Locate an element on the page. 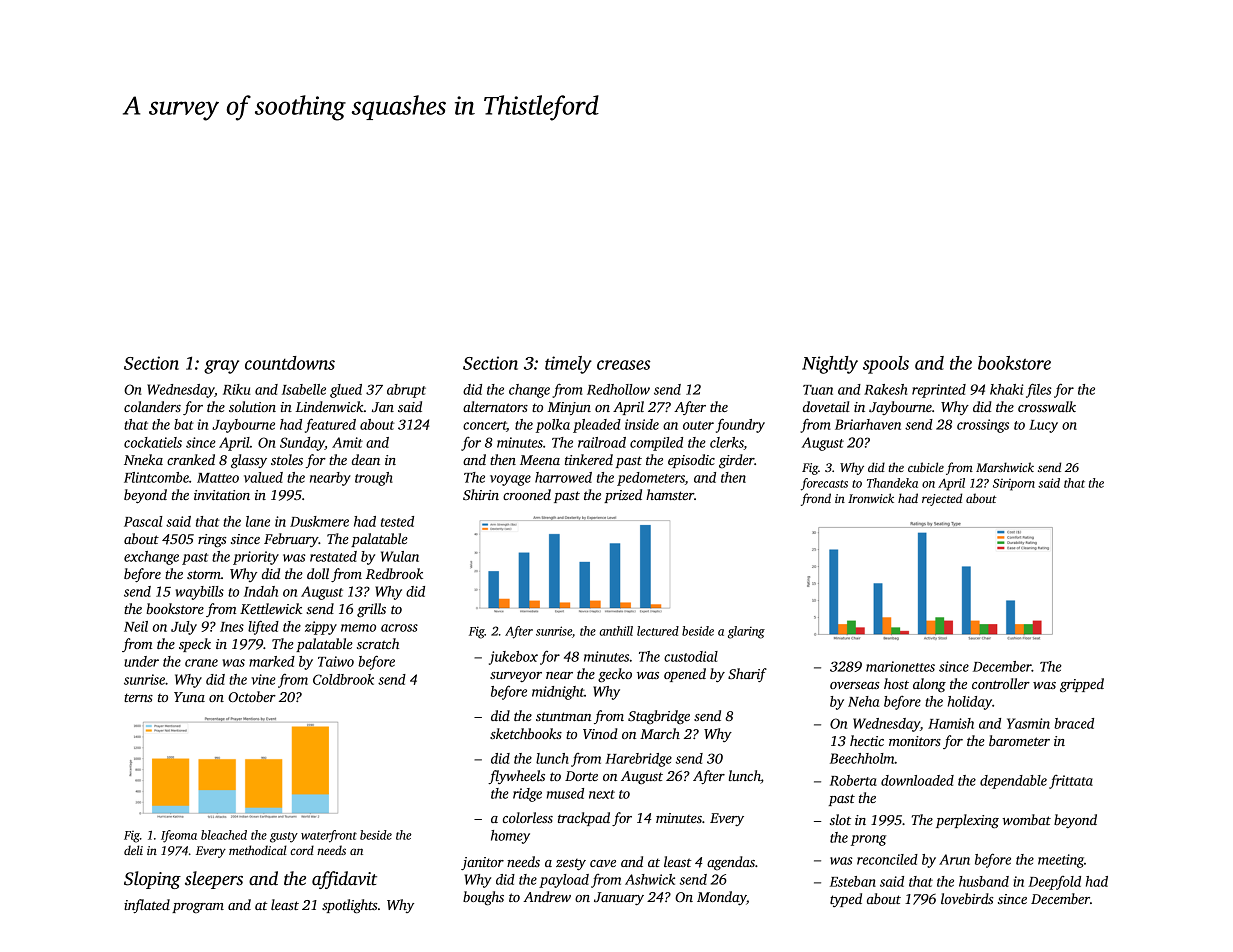 This image has width=1233, height=952. jukebox is located at coordinates (513, 658).
